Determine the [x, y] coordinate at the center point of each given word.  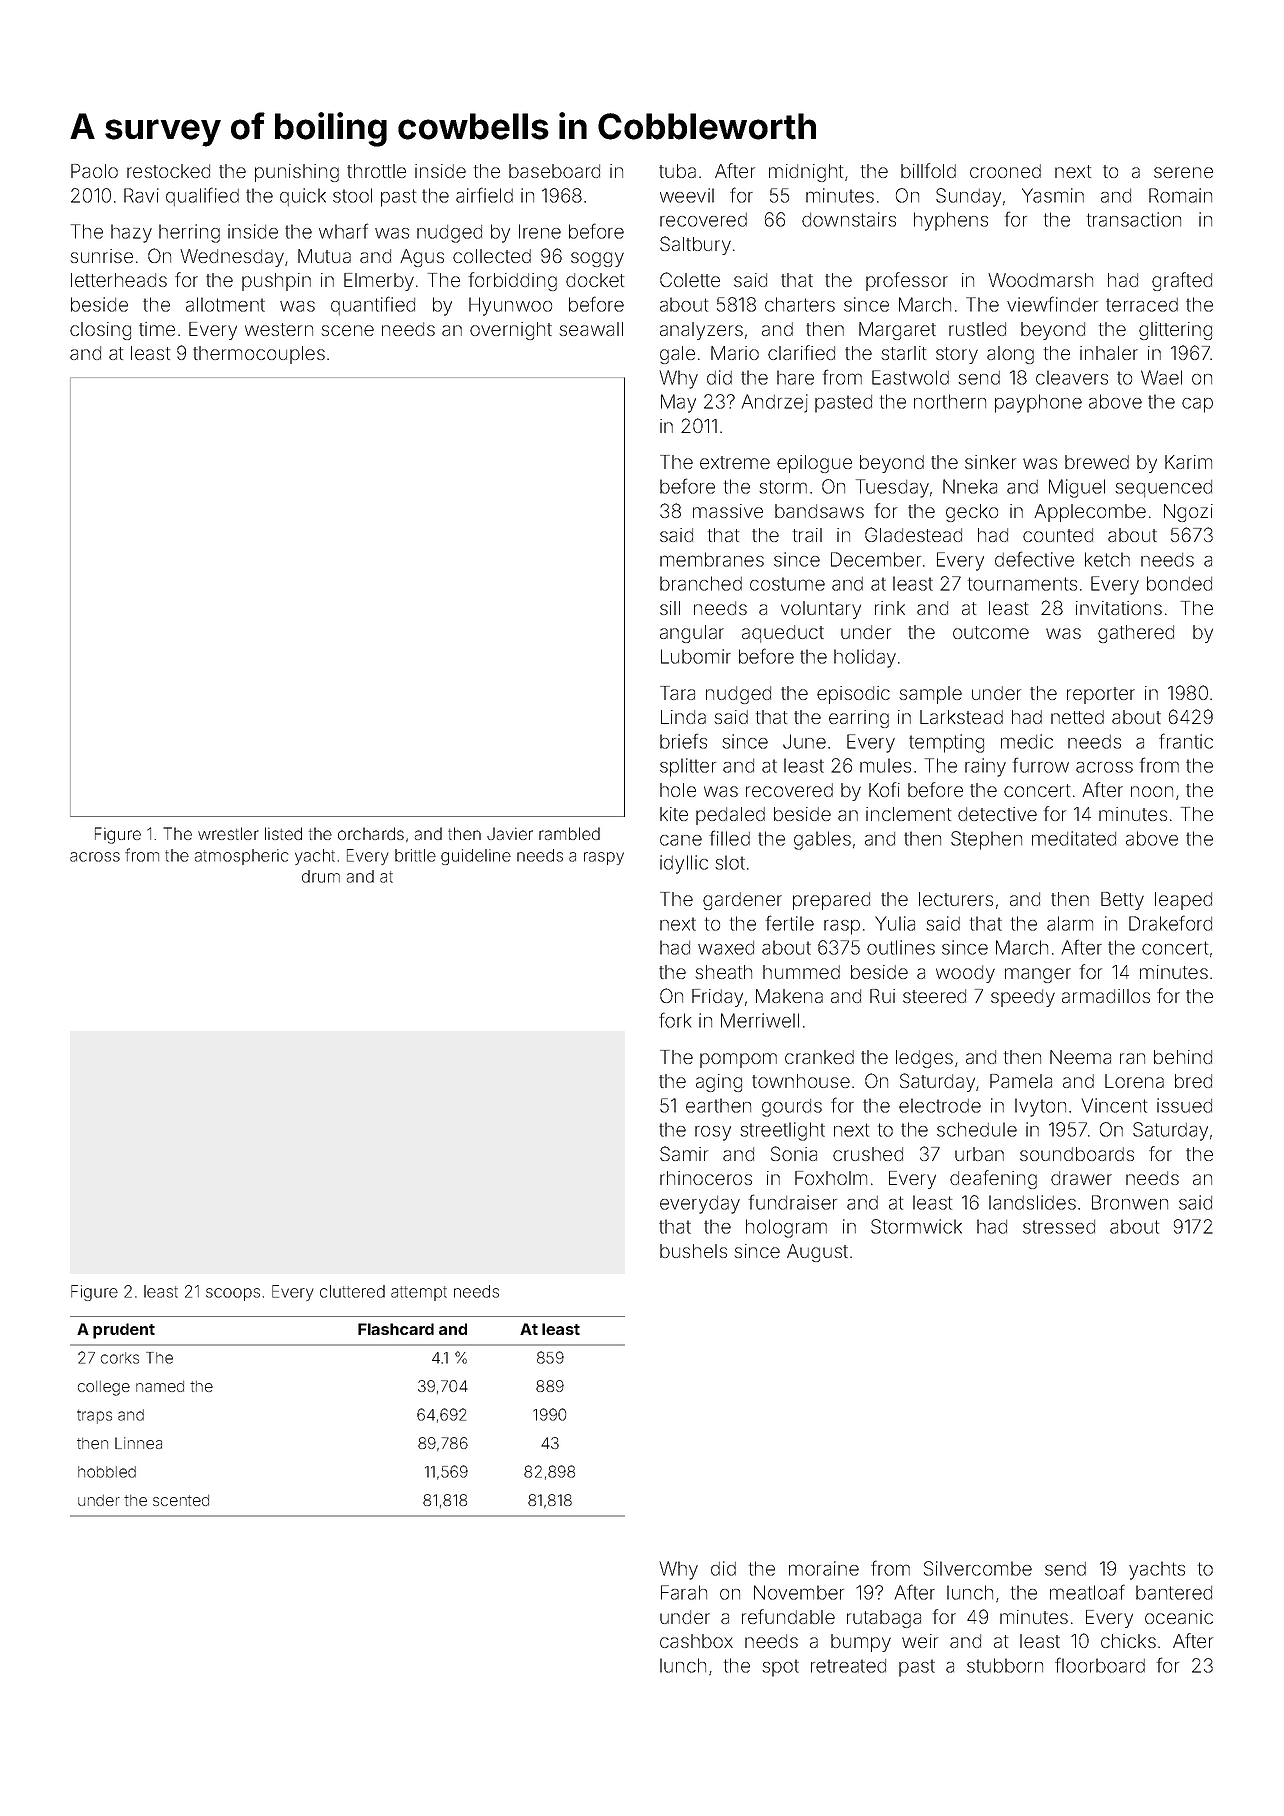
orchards [371, 833]
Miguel [1077, 488]
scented [181, 1500]
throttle [376, 171]
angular [692, 634]
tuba [677, 171]
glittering [1175, 331]
